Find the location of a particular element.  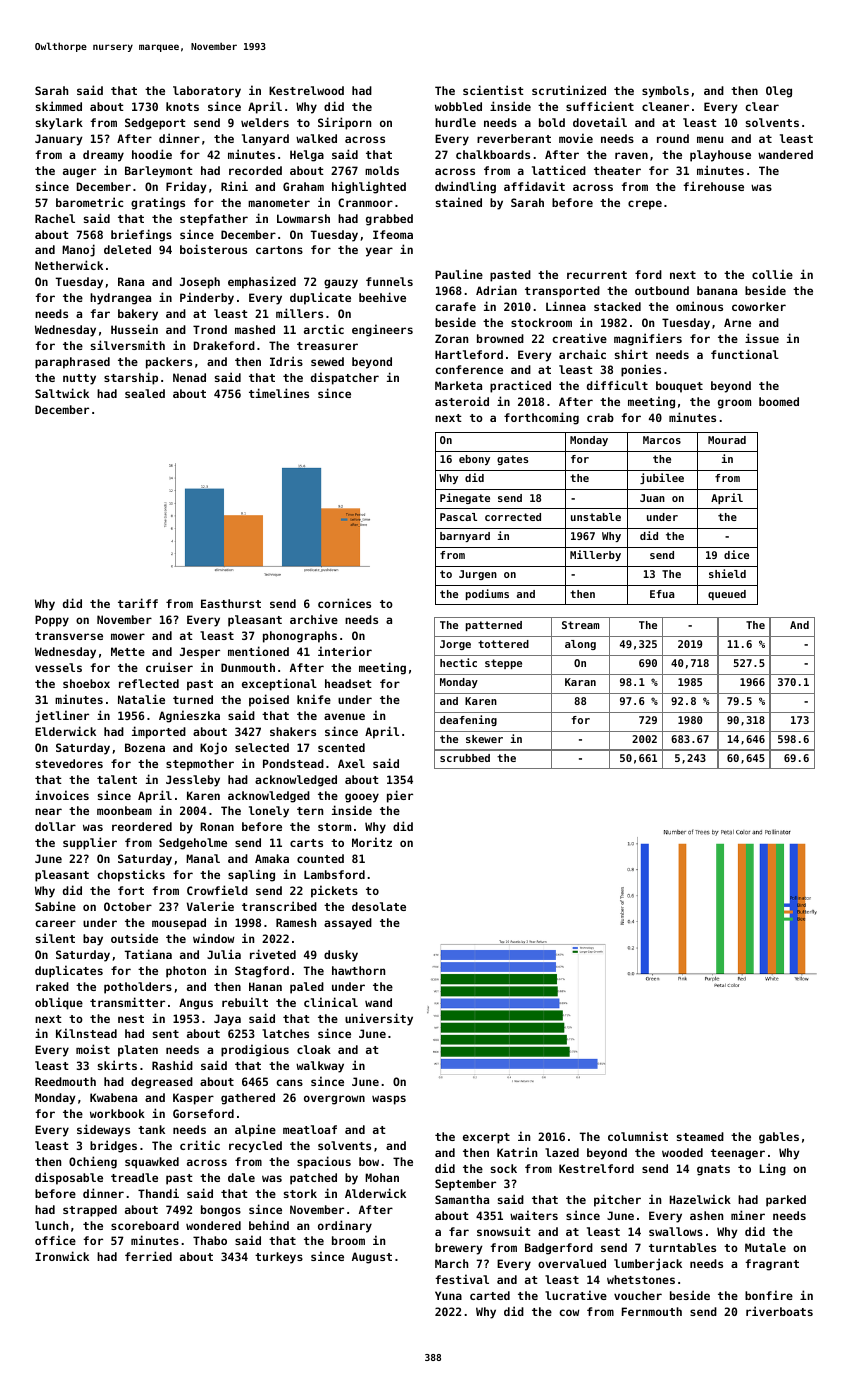

Lowmarsh is located at coordinates (303, 218).
